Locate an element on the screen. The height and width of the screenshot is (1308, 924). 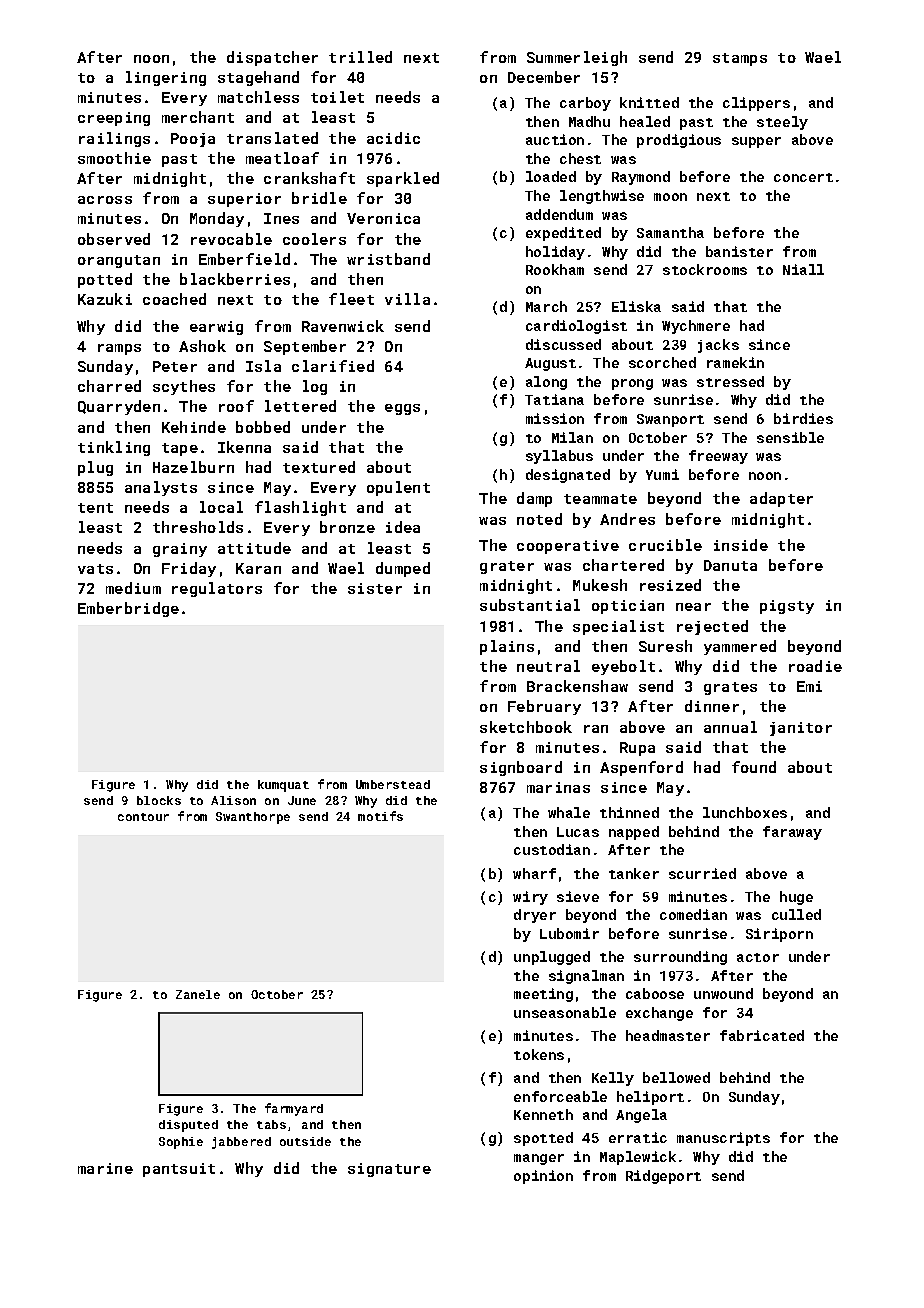
marine is located at coordinates (105, 1168).
